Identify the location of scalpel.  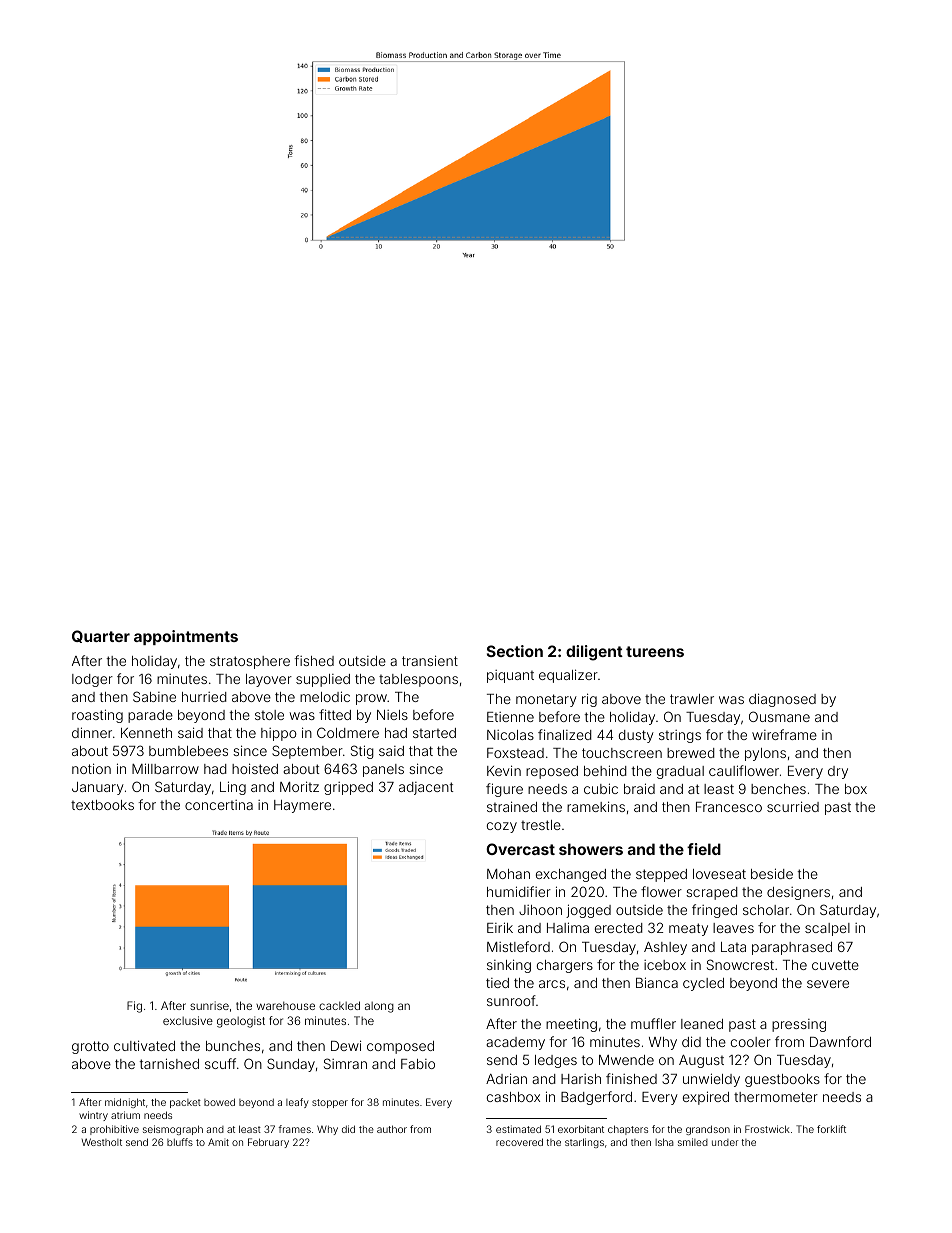
(827, 929).
